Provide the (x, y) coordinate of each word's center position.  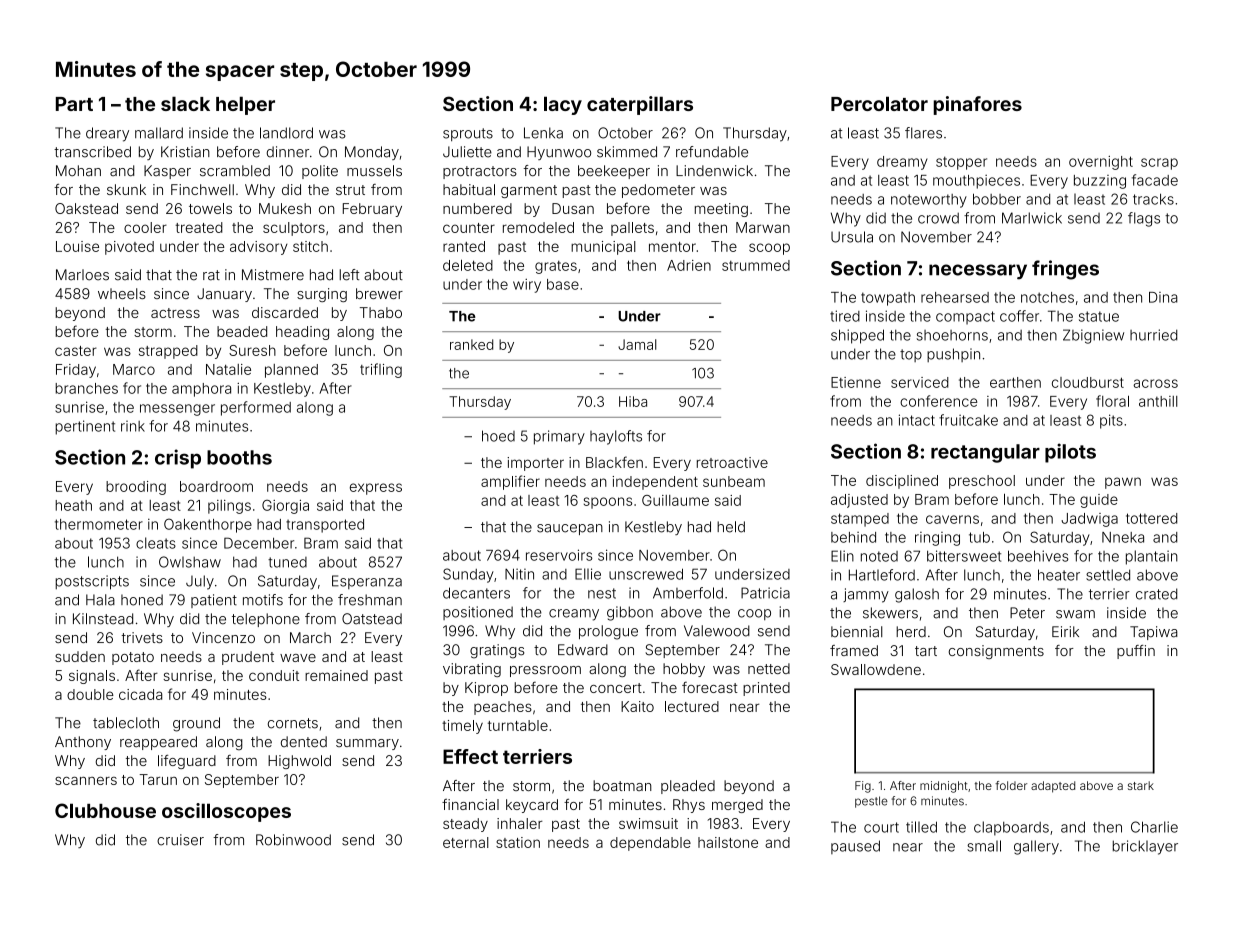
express (376, 489)
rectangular (985, 453)
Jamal (637, 344)
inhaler (520, 823)
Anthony (83, 743)
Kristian (185, 152)
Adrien (689, 265)
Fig (863, 787)
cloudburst (1088, 382)
